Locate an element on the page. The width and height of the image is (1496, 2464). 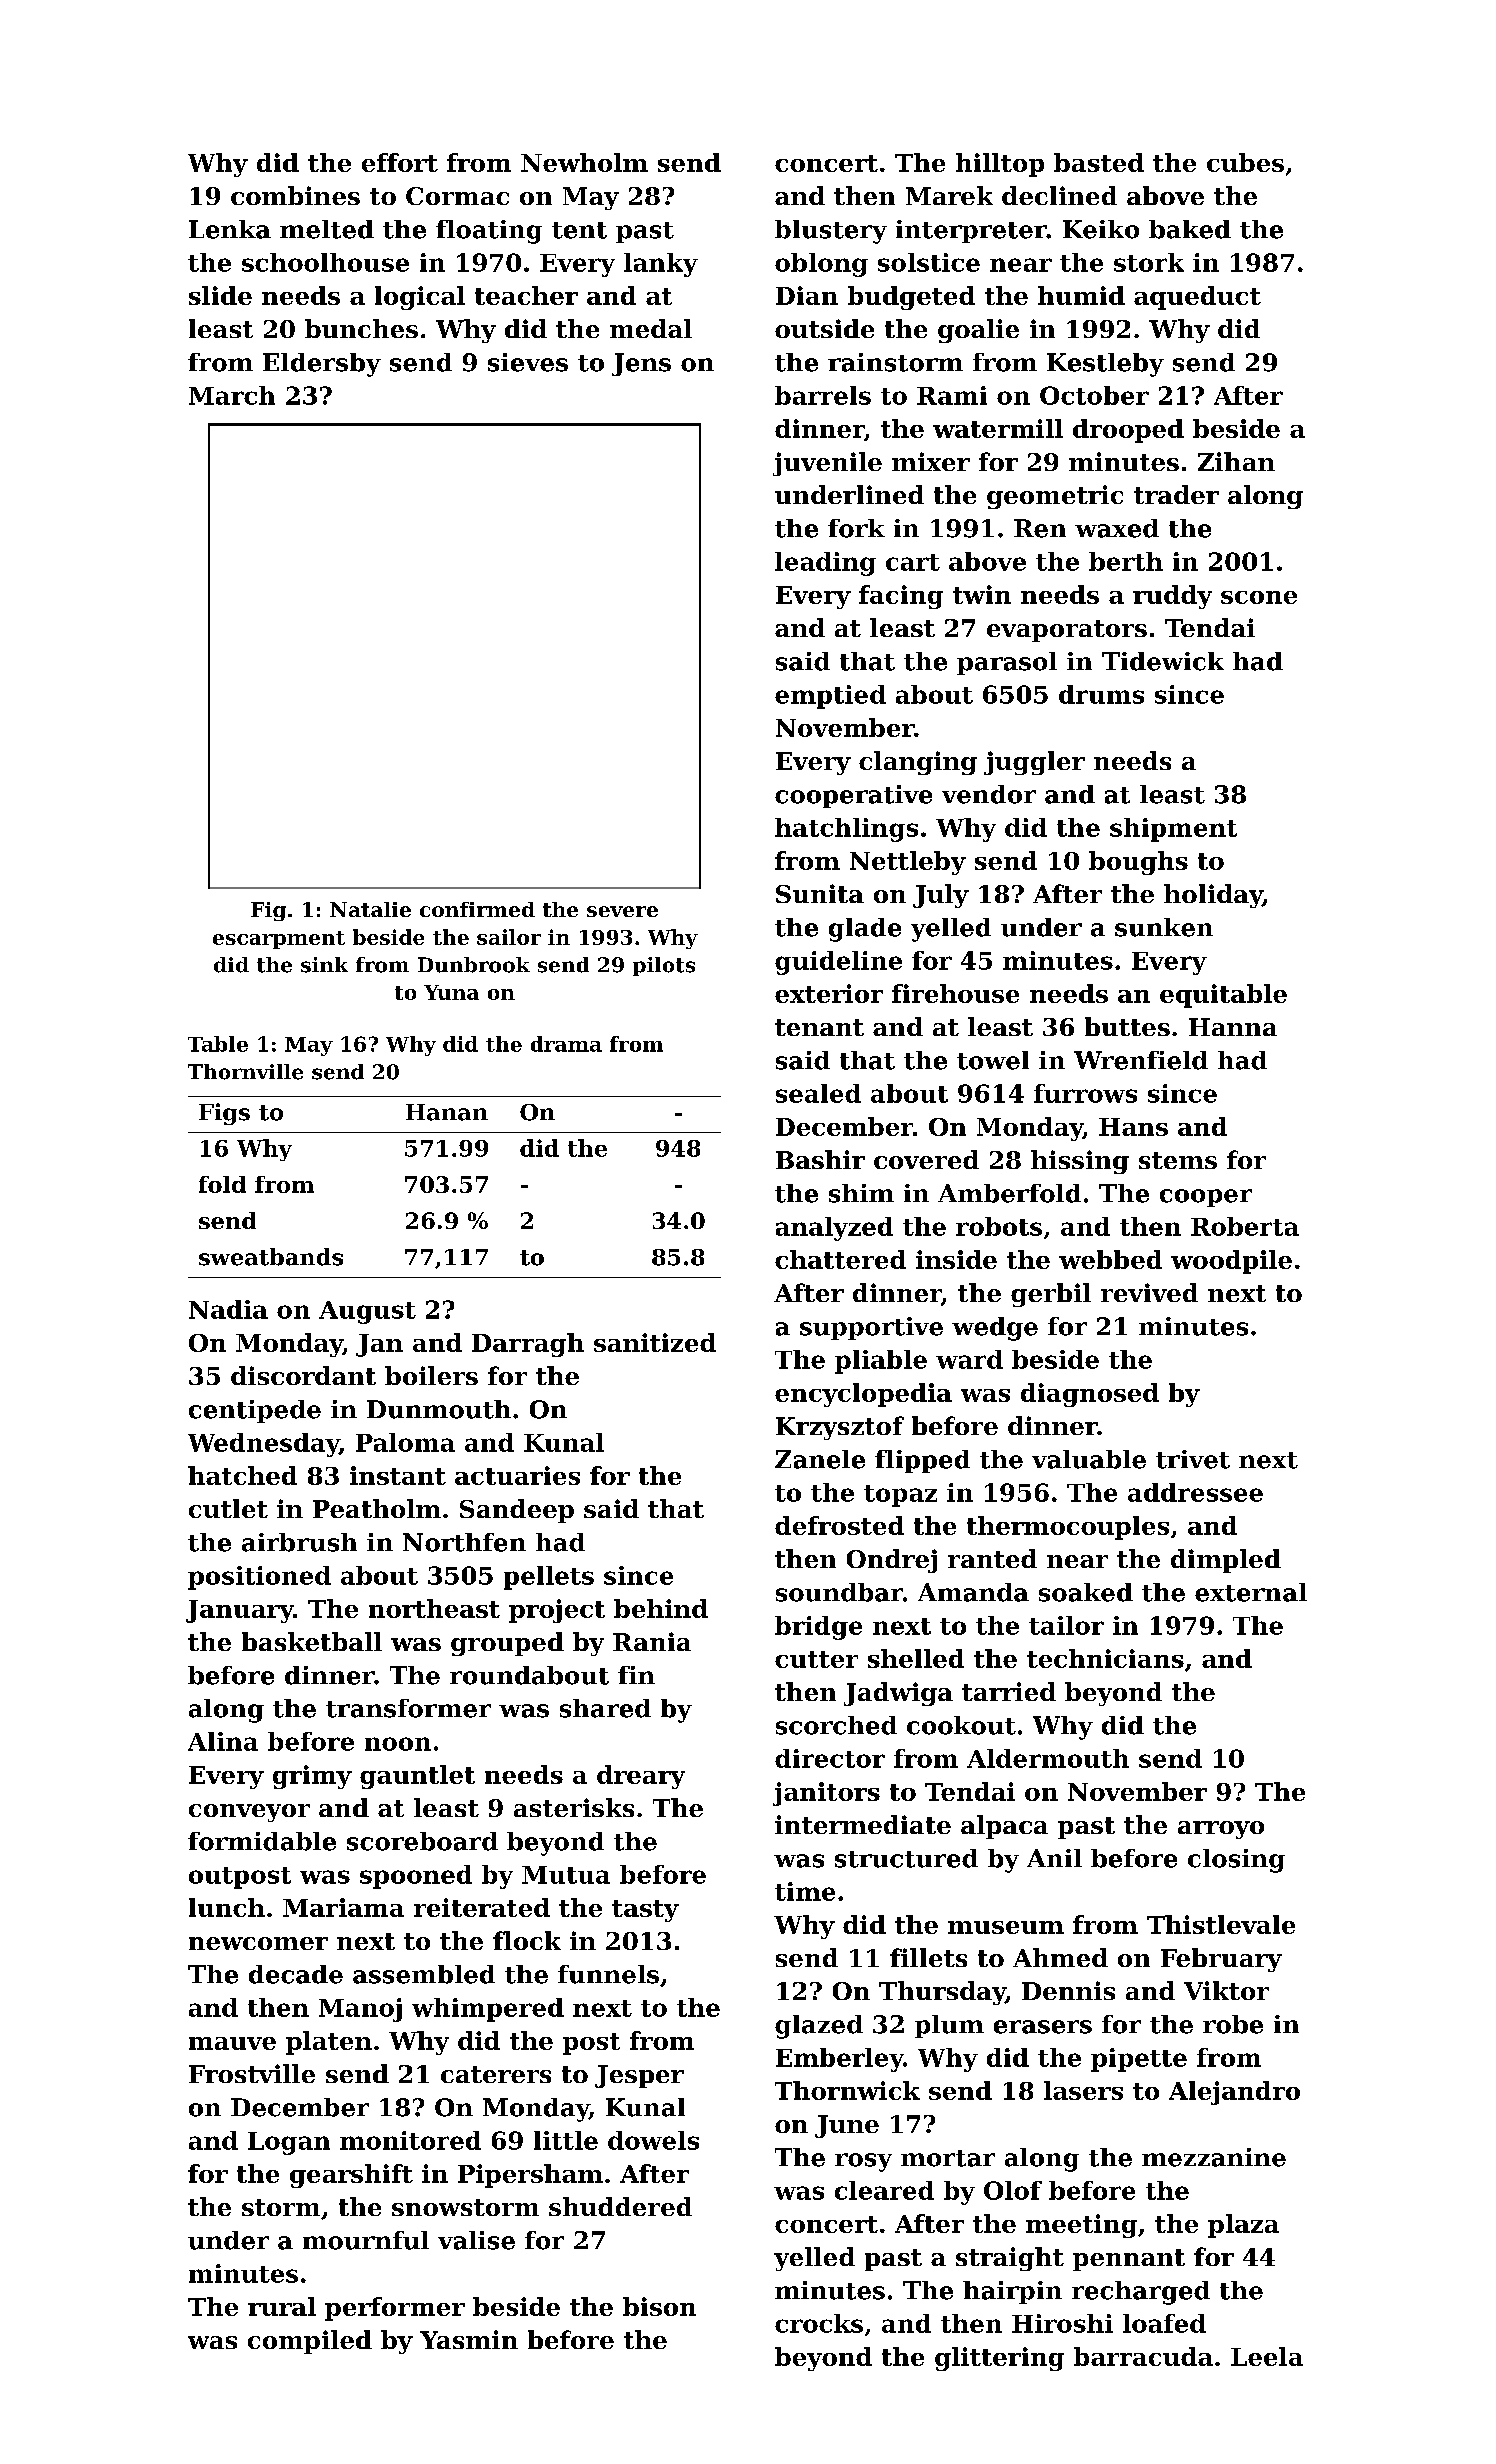
Nadia is located at coordinates (228, 1309).
